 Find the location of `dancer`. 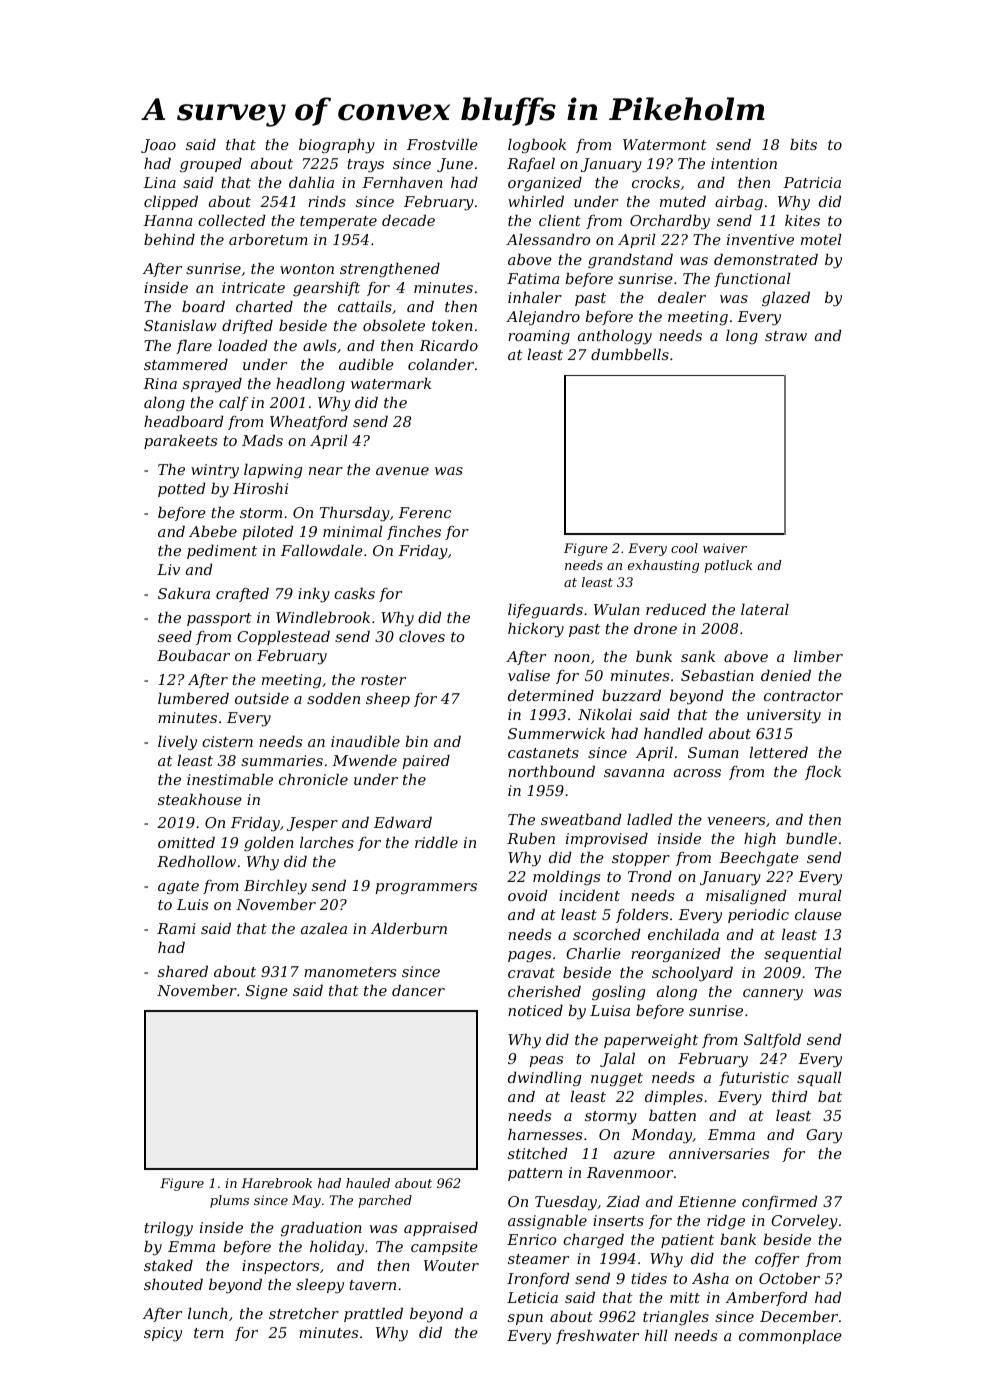

dancer is located at coordinates (418, 990).
